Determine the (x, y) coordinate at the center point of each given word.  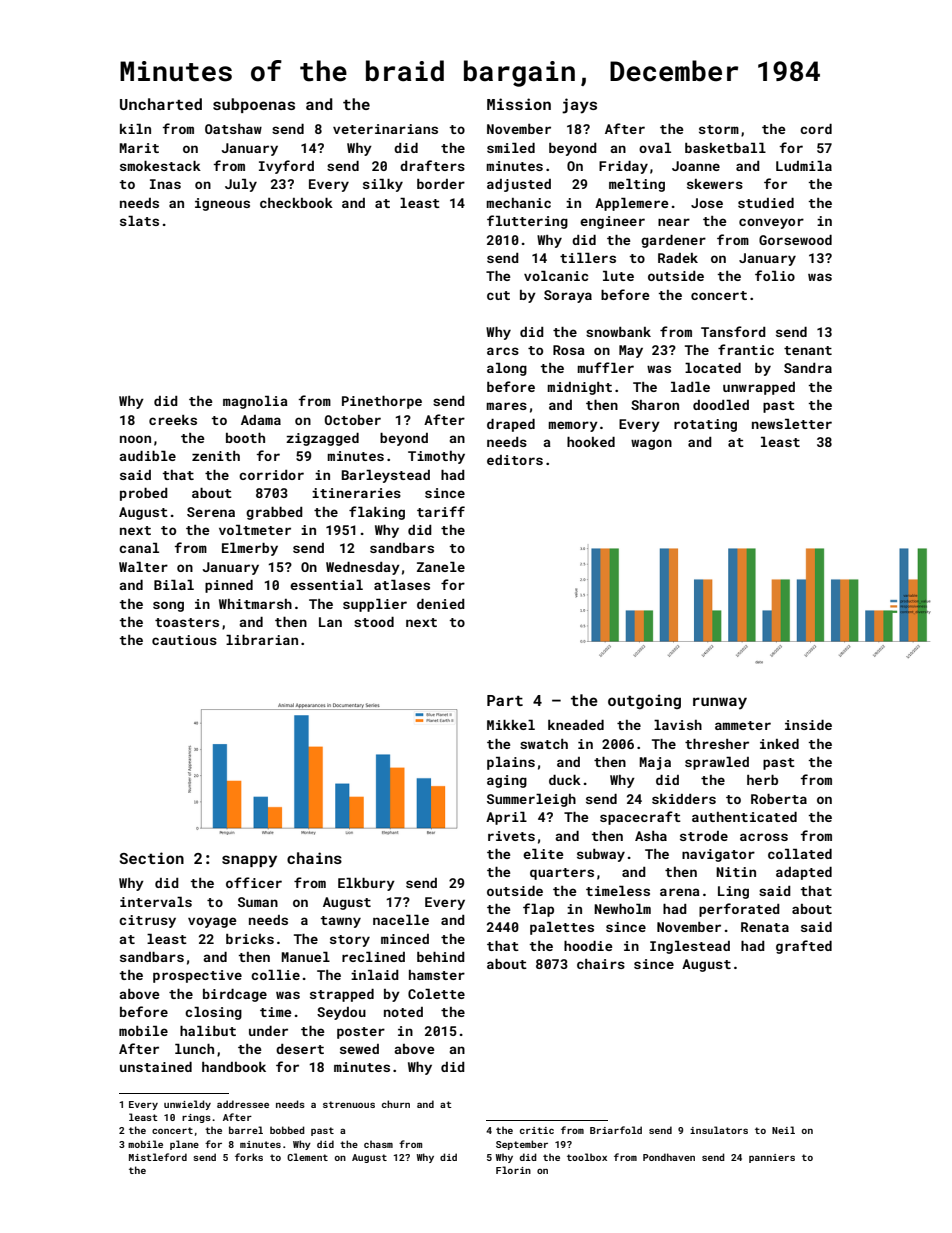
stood (374, 622)
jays (579, 106)
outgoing (644, 701)
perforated (739, 910)
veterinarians (385, 129)
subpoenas (254, 105)
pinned (229, 586)
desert (300, 1049)
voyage (212, 922)
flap (538, 910)
